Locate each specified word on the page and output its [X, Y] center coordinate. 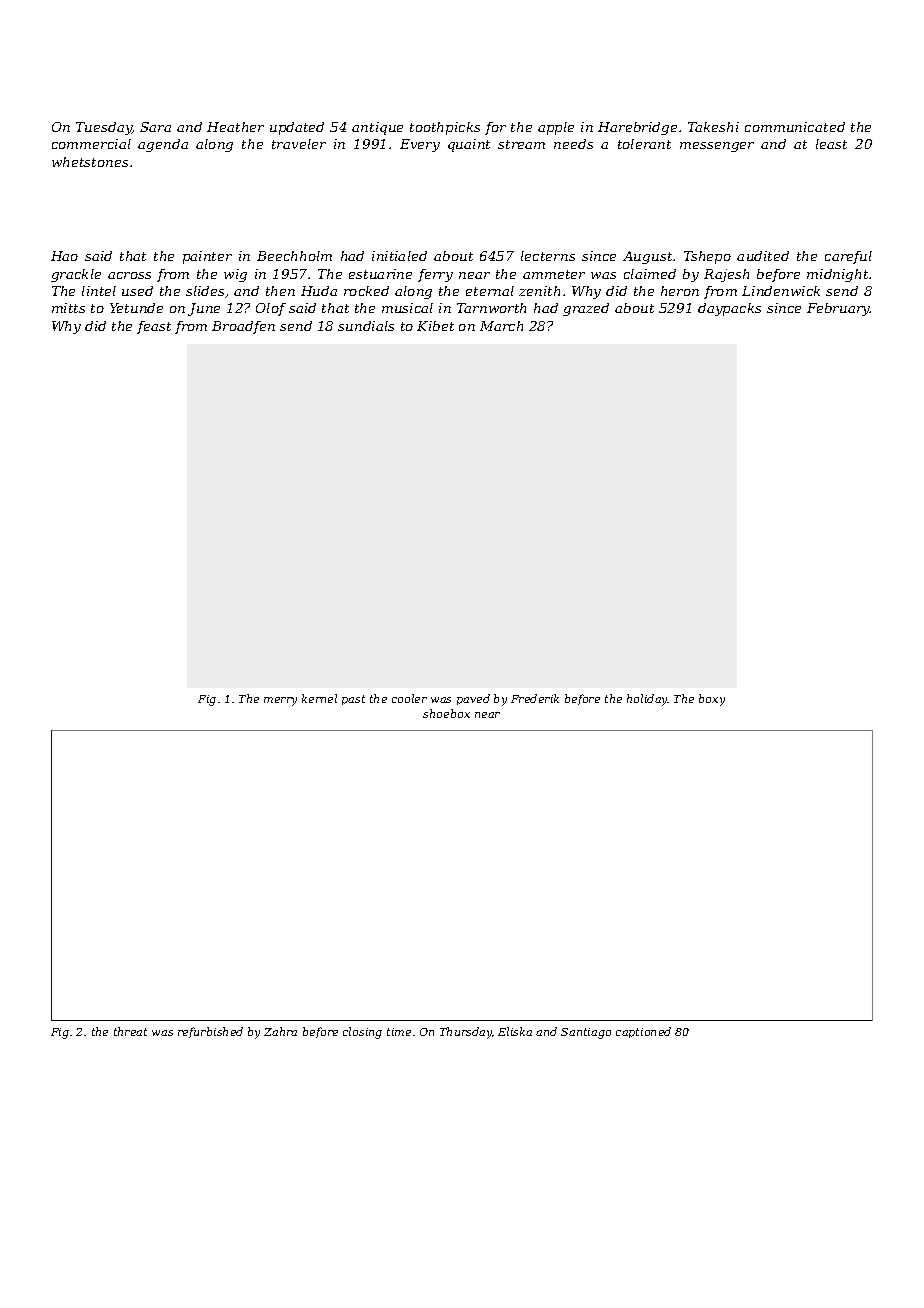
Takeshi [713, 127]
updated [297, 128]
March [501, 326]
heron [680, 291]
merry [280, 701]
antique [377, 128]
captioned [643, 1032]
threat [130, 1031]
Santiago [586, 1033]
